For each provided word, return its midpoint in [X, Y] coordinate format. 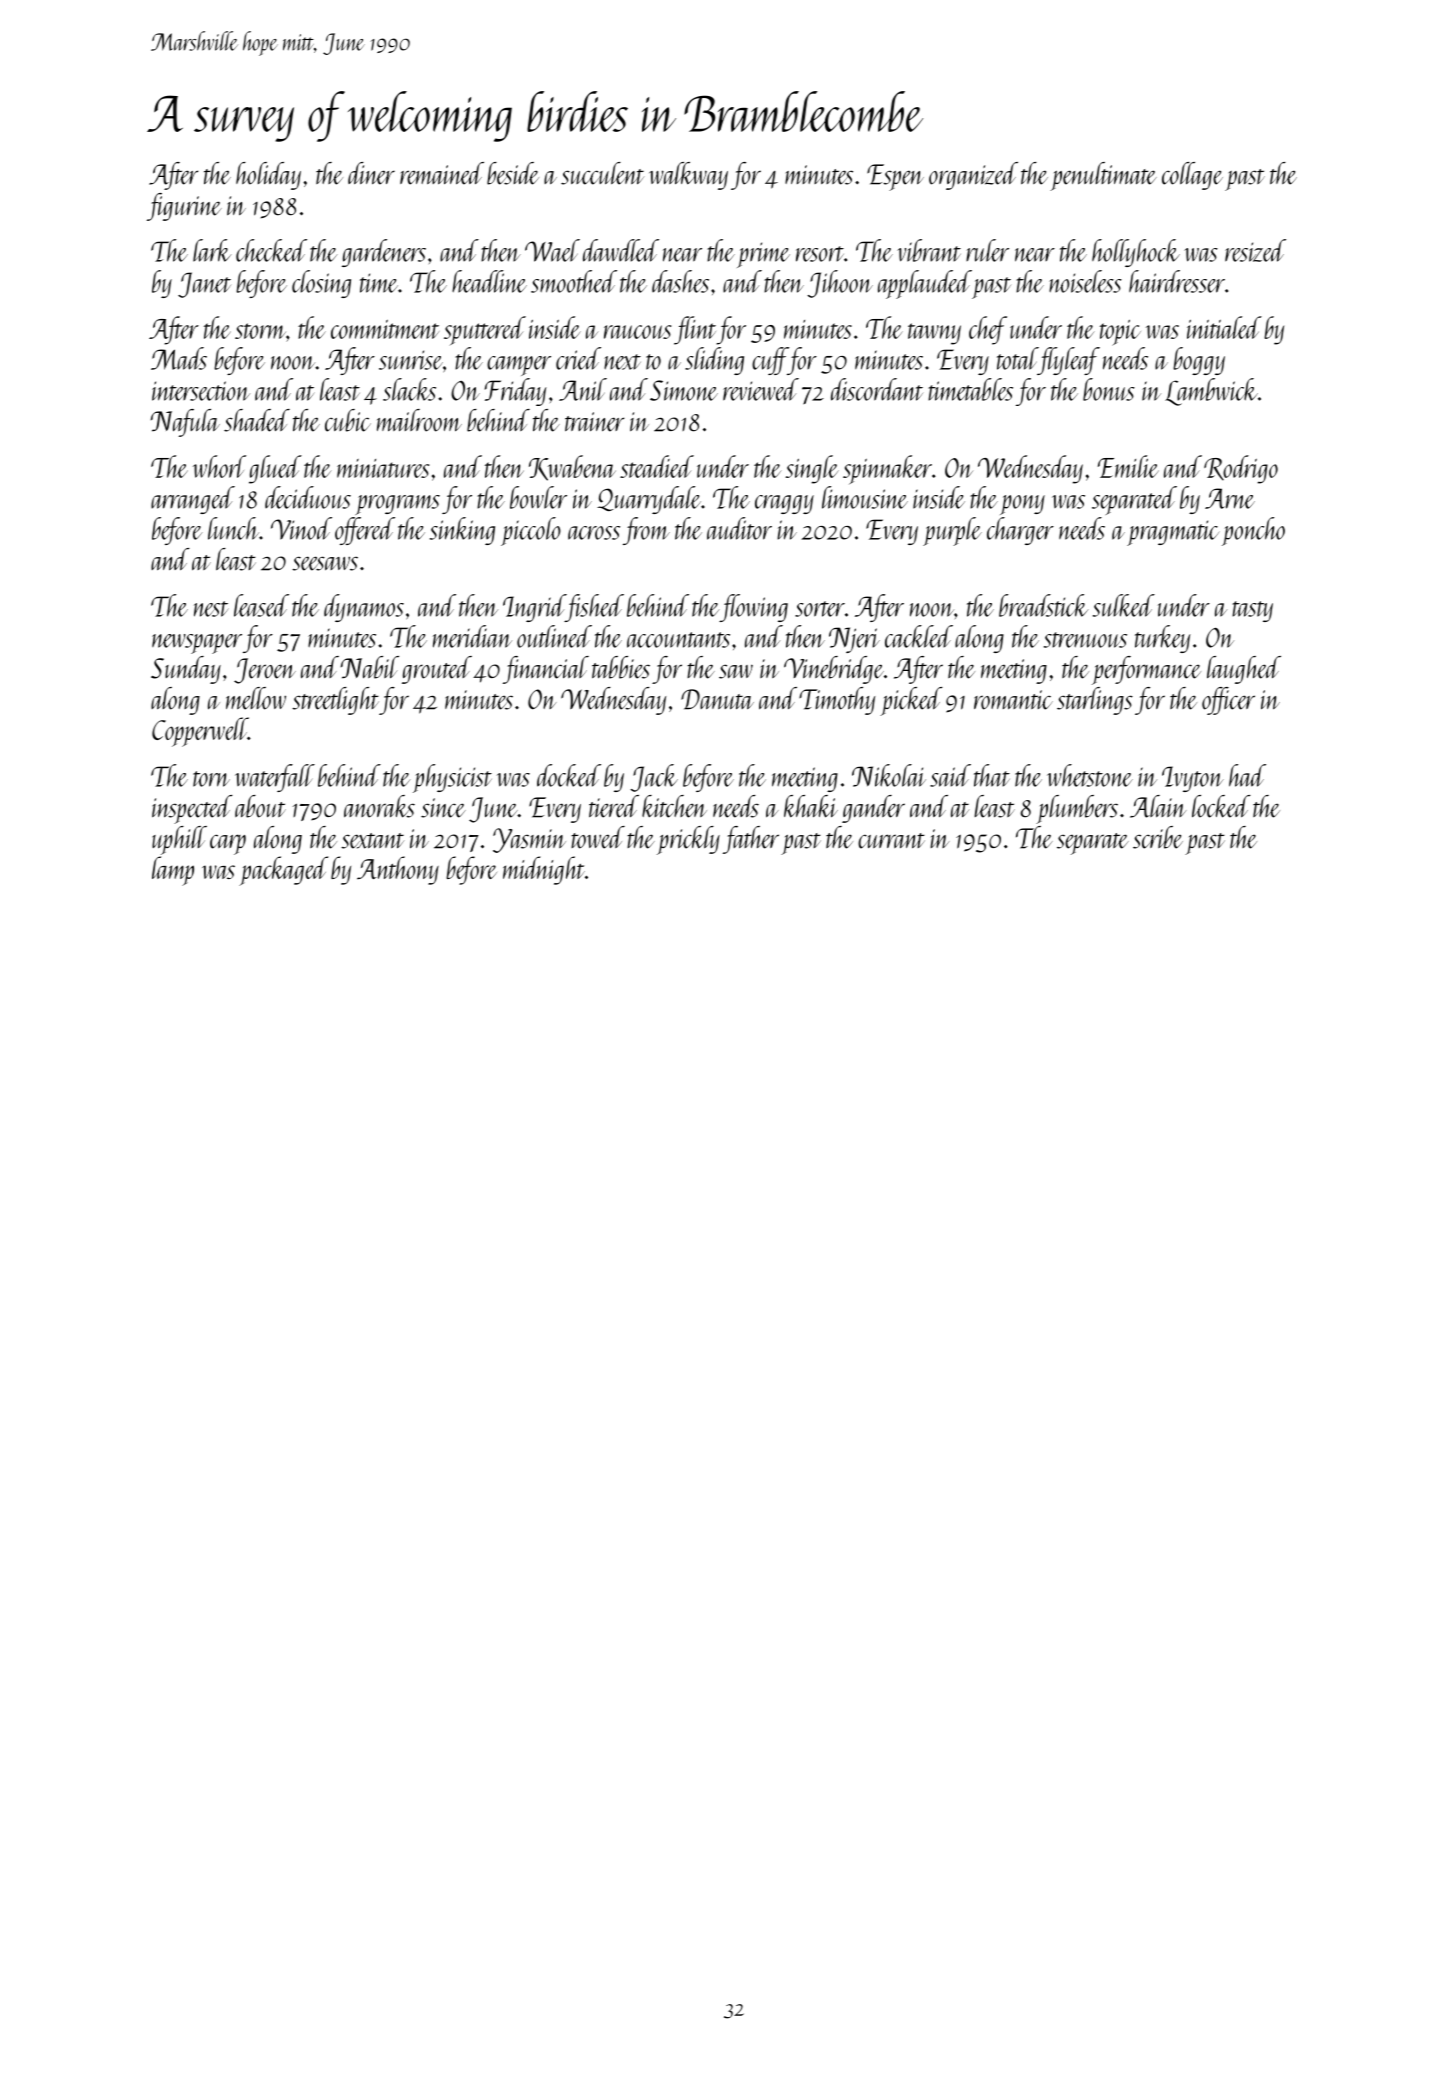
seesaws [325, 563]
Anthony [398, 870]
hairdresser [1177, 281]
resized [1255, 250]
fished [595, 608]
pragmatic [1173, 533]
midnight [544, 870]
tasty [1252, 611]
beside [513, 173]
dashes [680, 281]
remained [442, 173]
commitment [385, 329]
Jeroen [265, 671]
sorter [820, 609]
